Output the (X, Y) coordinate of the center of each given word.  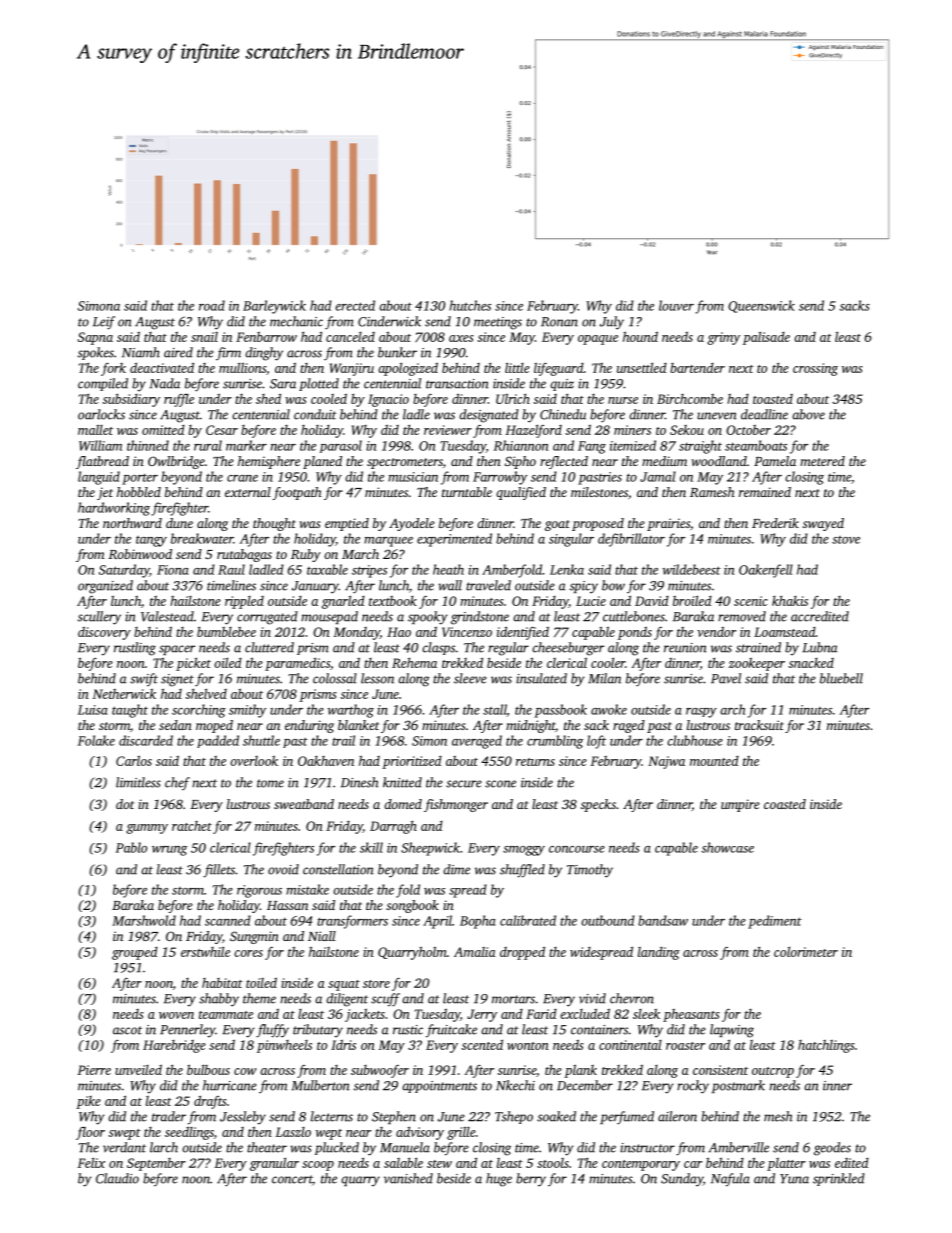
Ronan (559, 322)
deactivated (162, 367)
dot (125, 804)
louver (676, 305)
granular (274, 1164)
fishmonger (456, 805)
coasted (785, 804)
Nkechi (515, 1085)
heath (448, 569)
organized (105, 587)
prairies (668, 524)
